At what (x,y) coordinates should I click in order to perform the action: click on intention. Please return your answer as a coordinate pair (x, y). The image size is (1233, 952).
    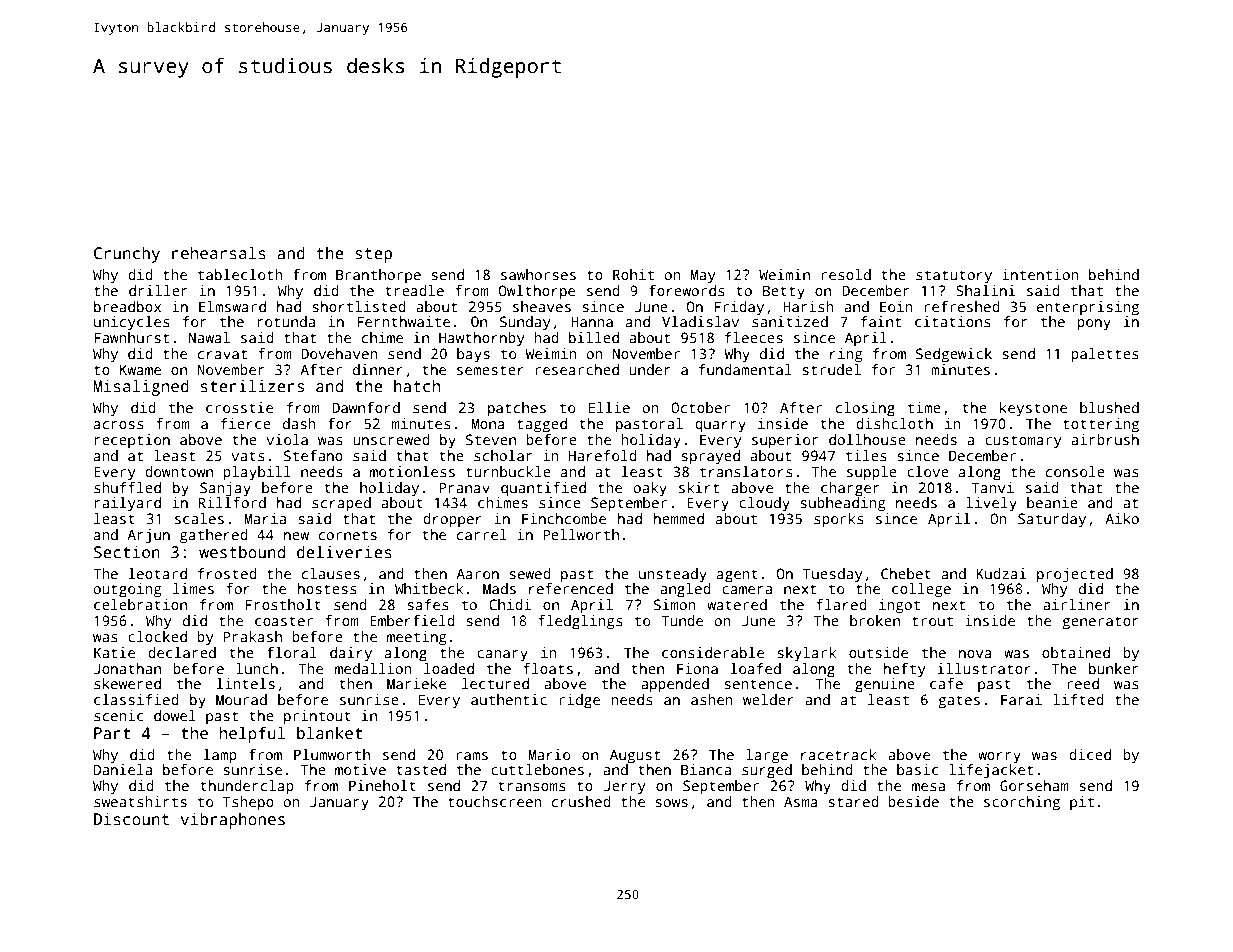
    Looking at the image, I should click on (1040, 274).
